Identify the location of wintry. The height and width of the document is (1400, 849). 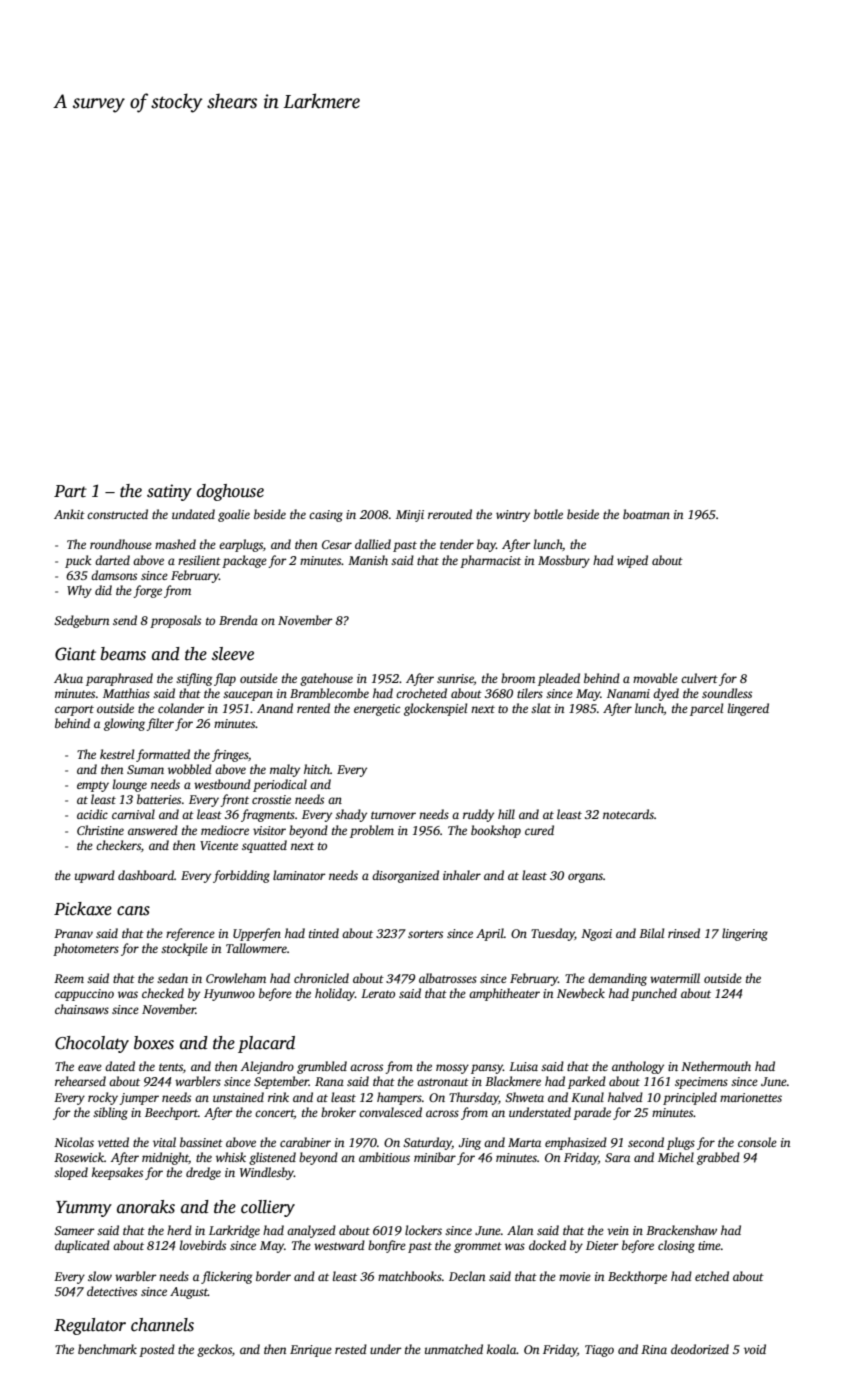
(513, 516).
